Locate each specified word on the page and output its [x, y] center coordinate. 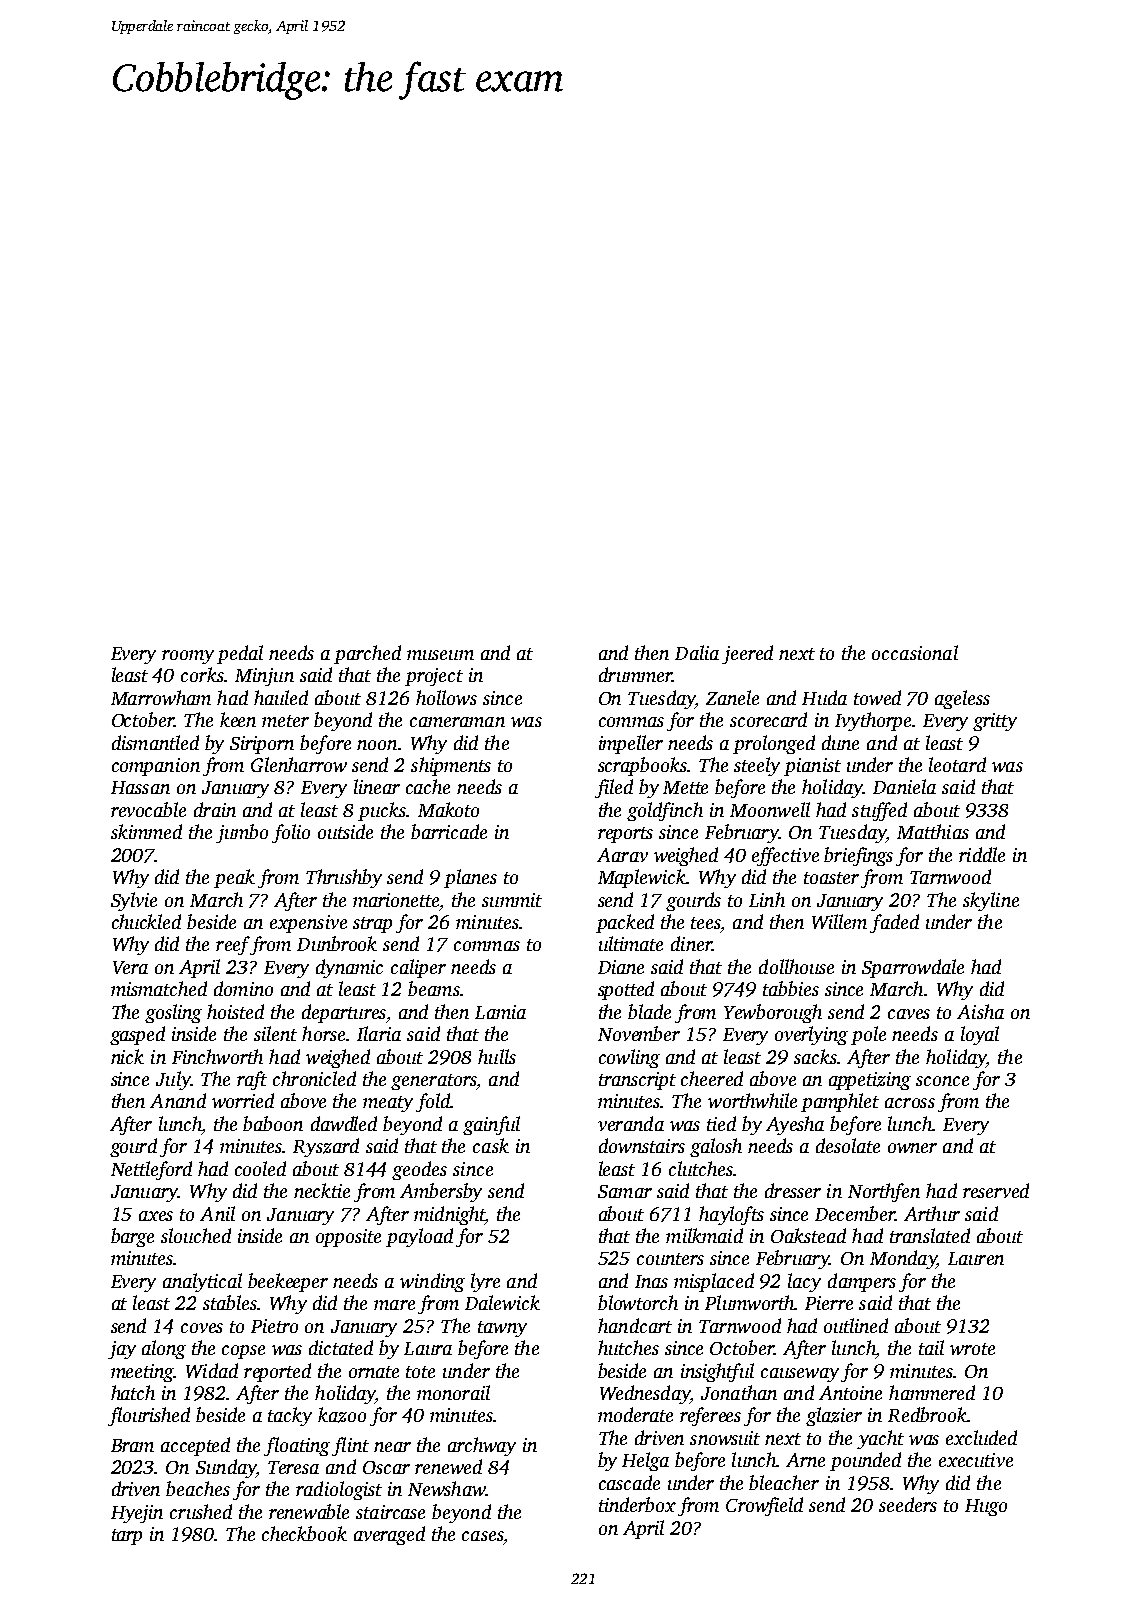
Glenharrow [299, 764]
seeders [908, 1504]
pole [868, 1035]
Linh [767, 899]
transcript [637, 1081]
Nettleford [151, 1170]
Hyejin [137, 1514]
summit [512, 900]
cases [482, 1536]
